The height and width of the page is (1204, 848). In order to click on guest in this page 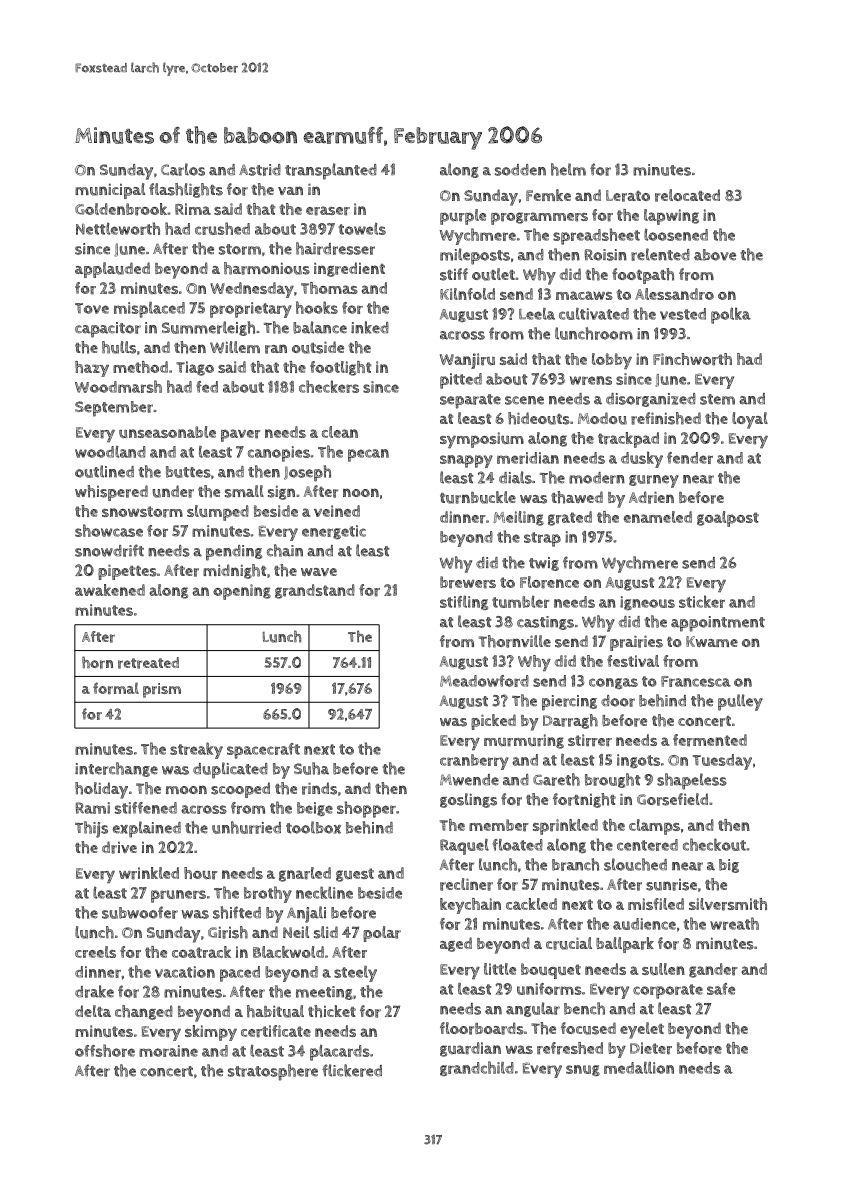, I will do `click(355, 875)`.
